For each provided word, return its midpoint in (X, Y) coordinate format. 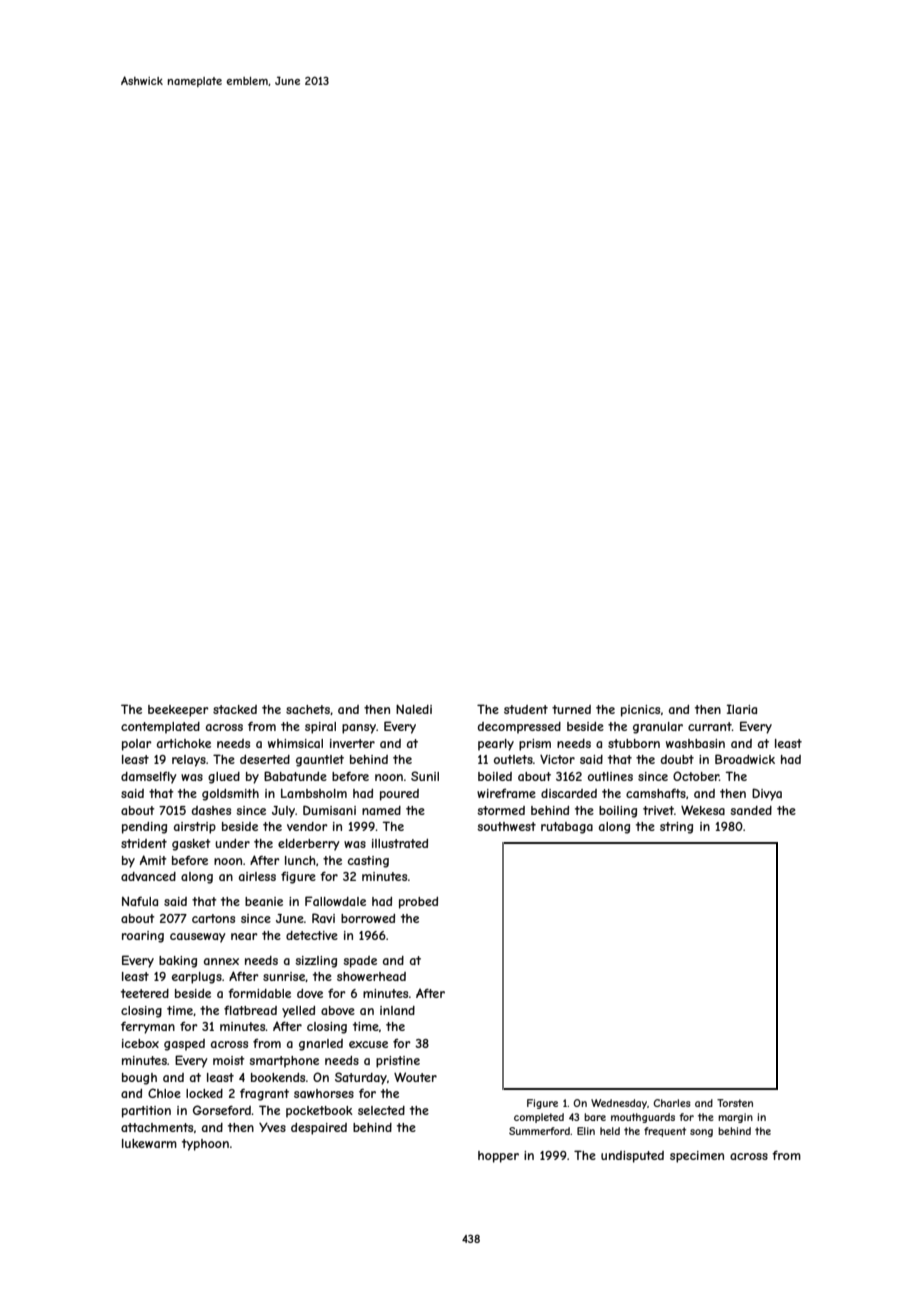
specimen (697, 1157)
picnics (640, 711)
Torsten (735, 1103)
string (676, 828)
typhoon (205, 1145)
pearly (496, 745)
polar (137, 745)
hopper (498, 1157)
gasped (184, 1045)
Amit (153, 860)
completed (539, 1118)
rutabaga (567, 828)
